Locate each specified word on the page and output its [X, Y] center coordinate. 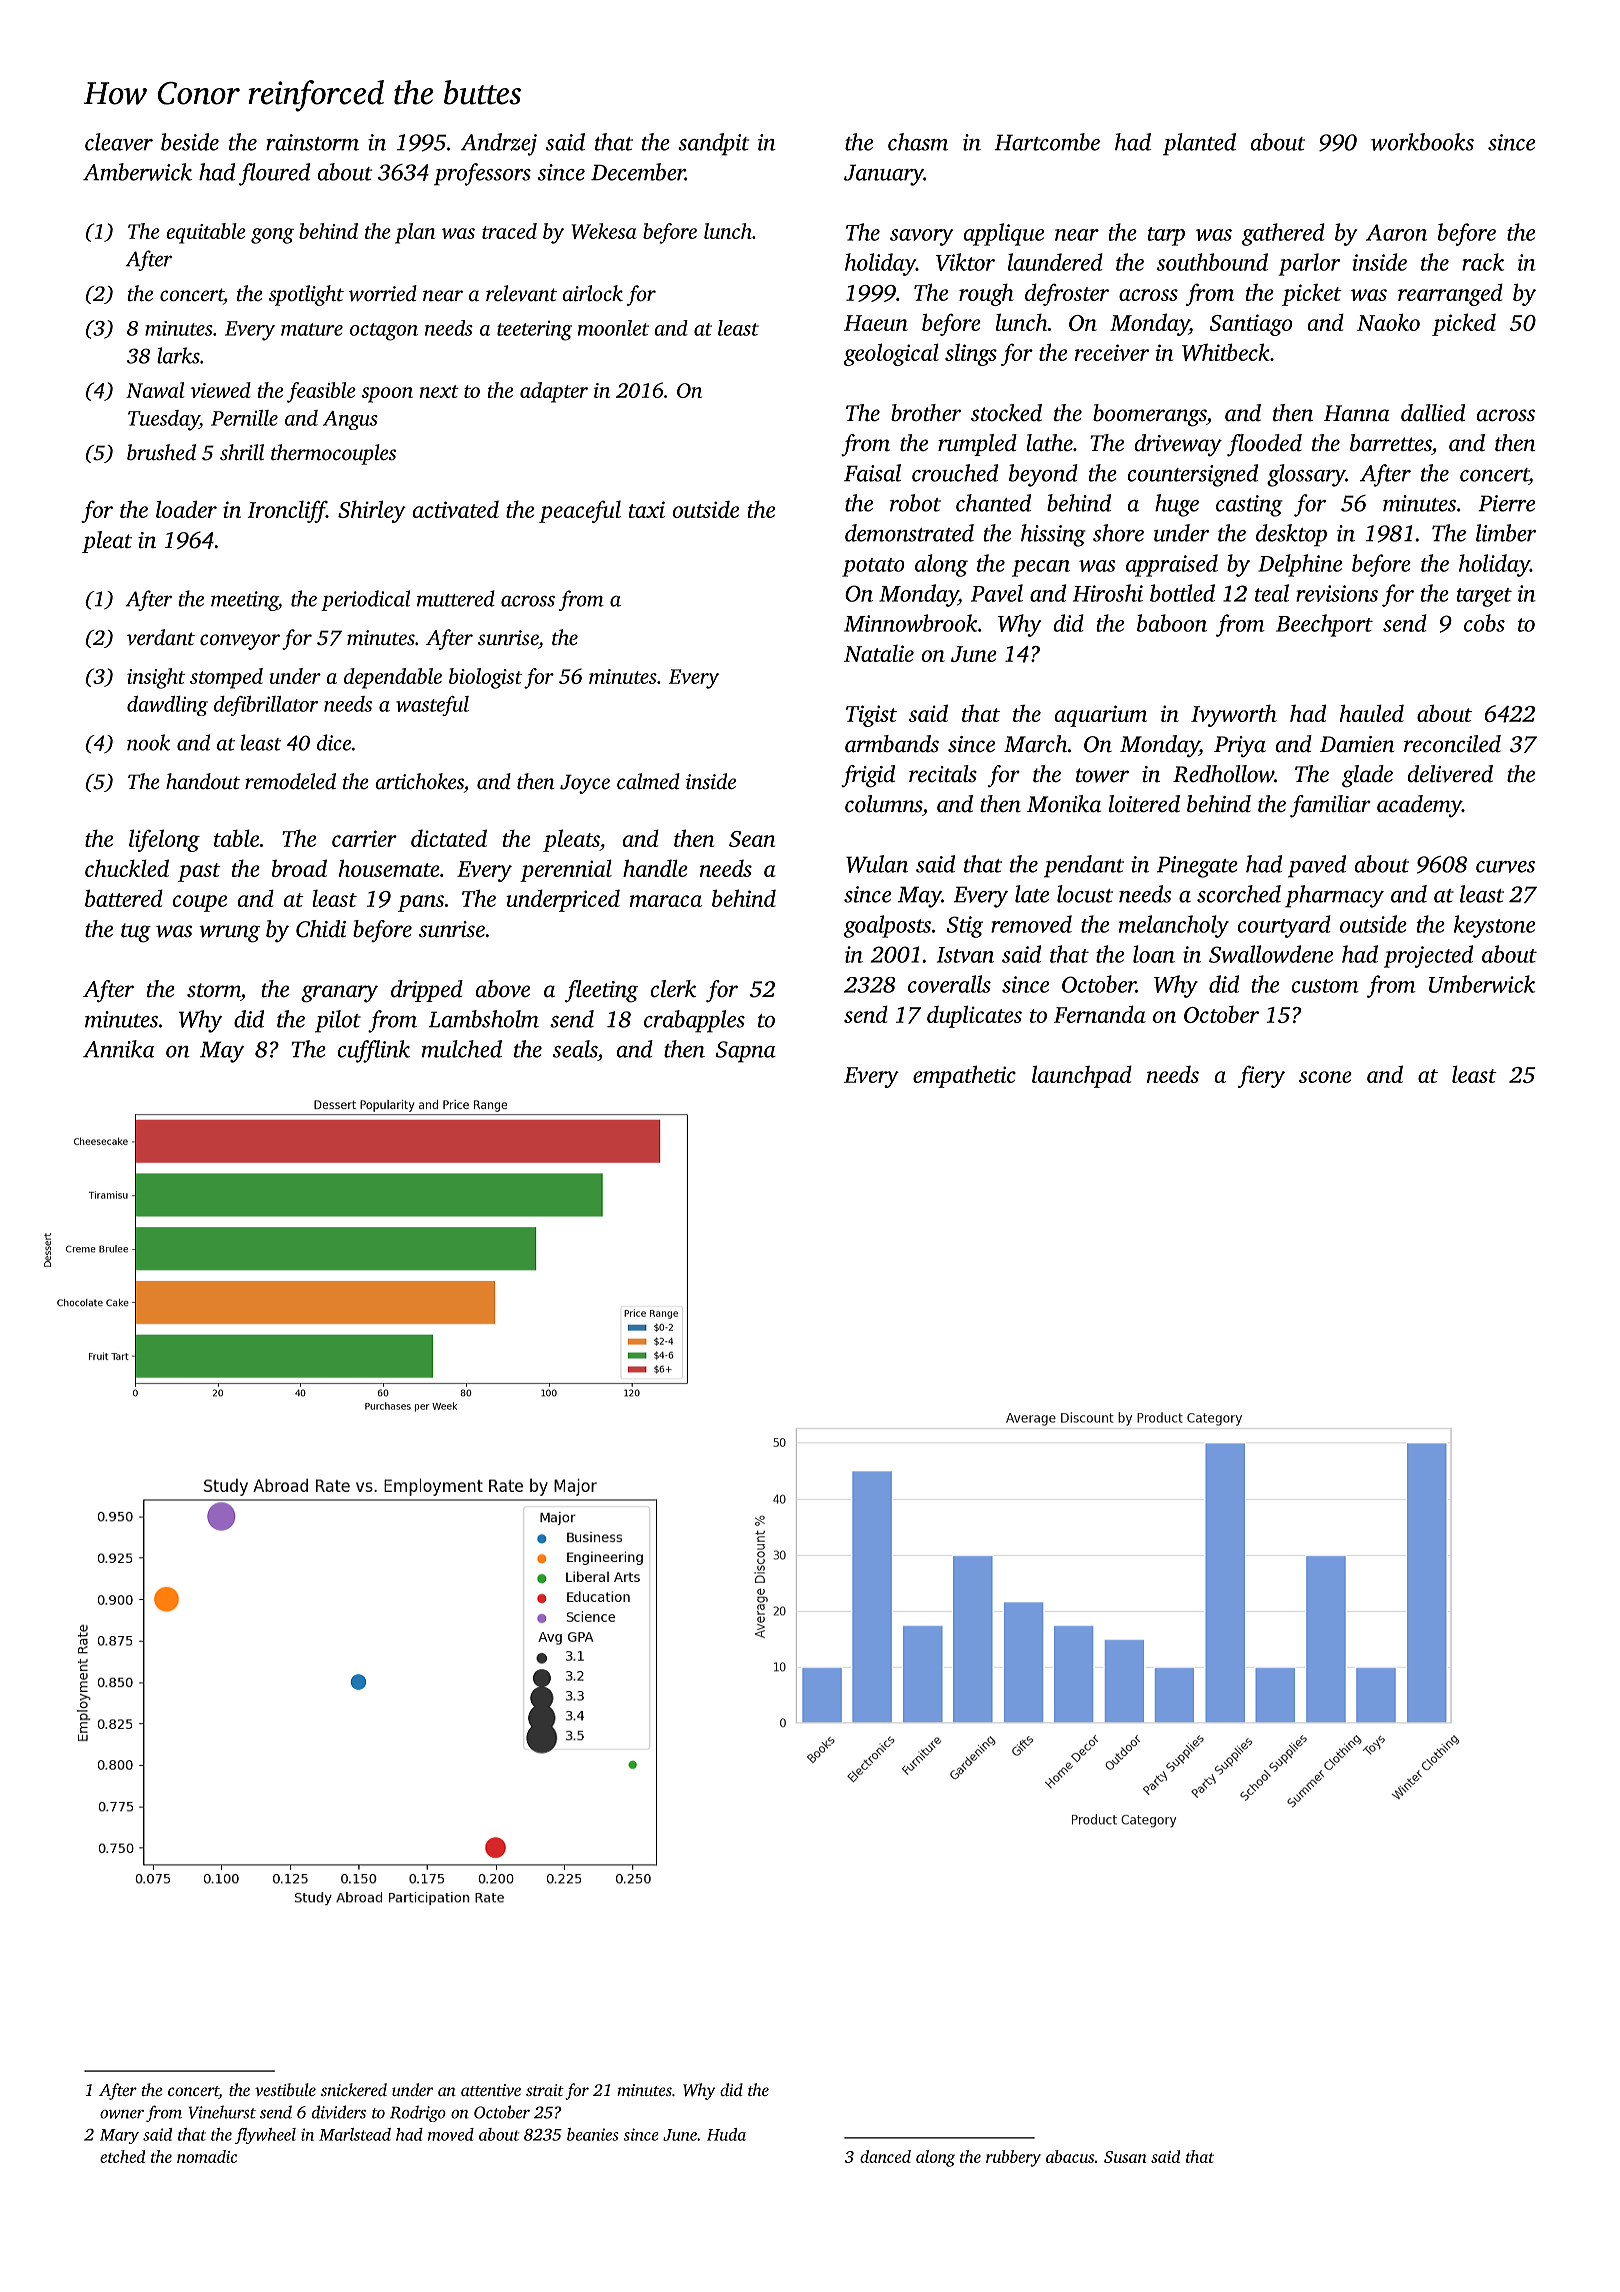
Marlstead [355, 2134]
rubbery [1013, 2158]
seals [575, 1049]
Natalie [879, 653]
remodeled [290, 781]
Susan [1125, 2157]
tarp [1166, 236]
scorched [1239, 894]
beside [190, 142]
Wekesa [604, 231]
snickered [354, 2089]
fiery [1261, 1077]
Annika [118, 1049]
